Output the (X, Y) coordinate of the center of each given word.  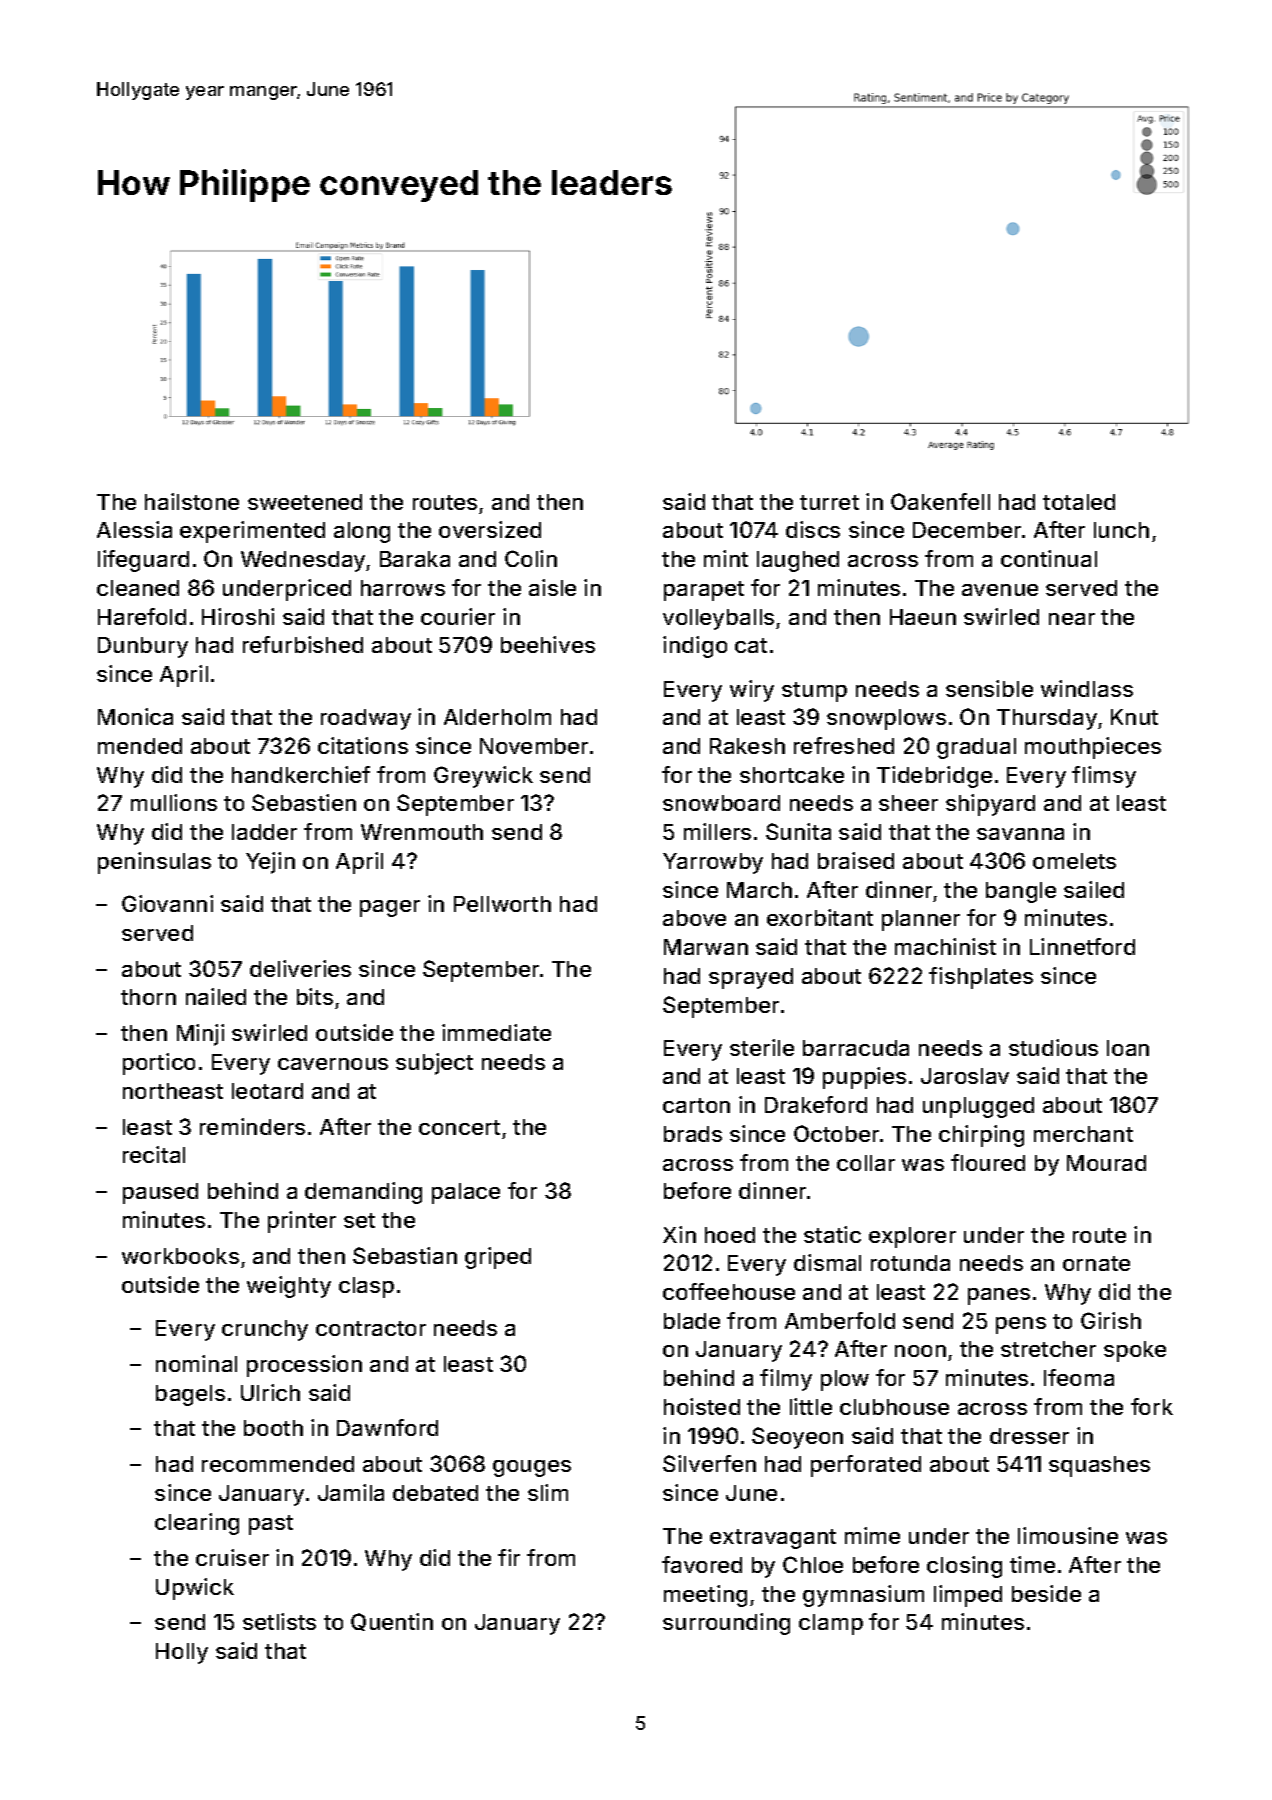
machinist (945, 946)
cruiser (232, 1557)
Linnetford (1082, 946)
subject (434, 1064)
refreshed (844, 745)
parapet (704, 591)
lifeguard (143, 561)
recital (154, 1154)
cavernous (333, 1064)
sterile (762, 1047)
